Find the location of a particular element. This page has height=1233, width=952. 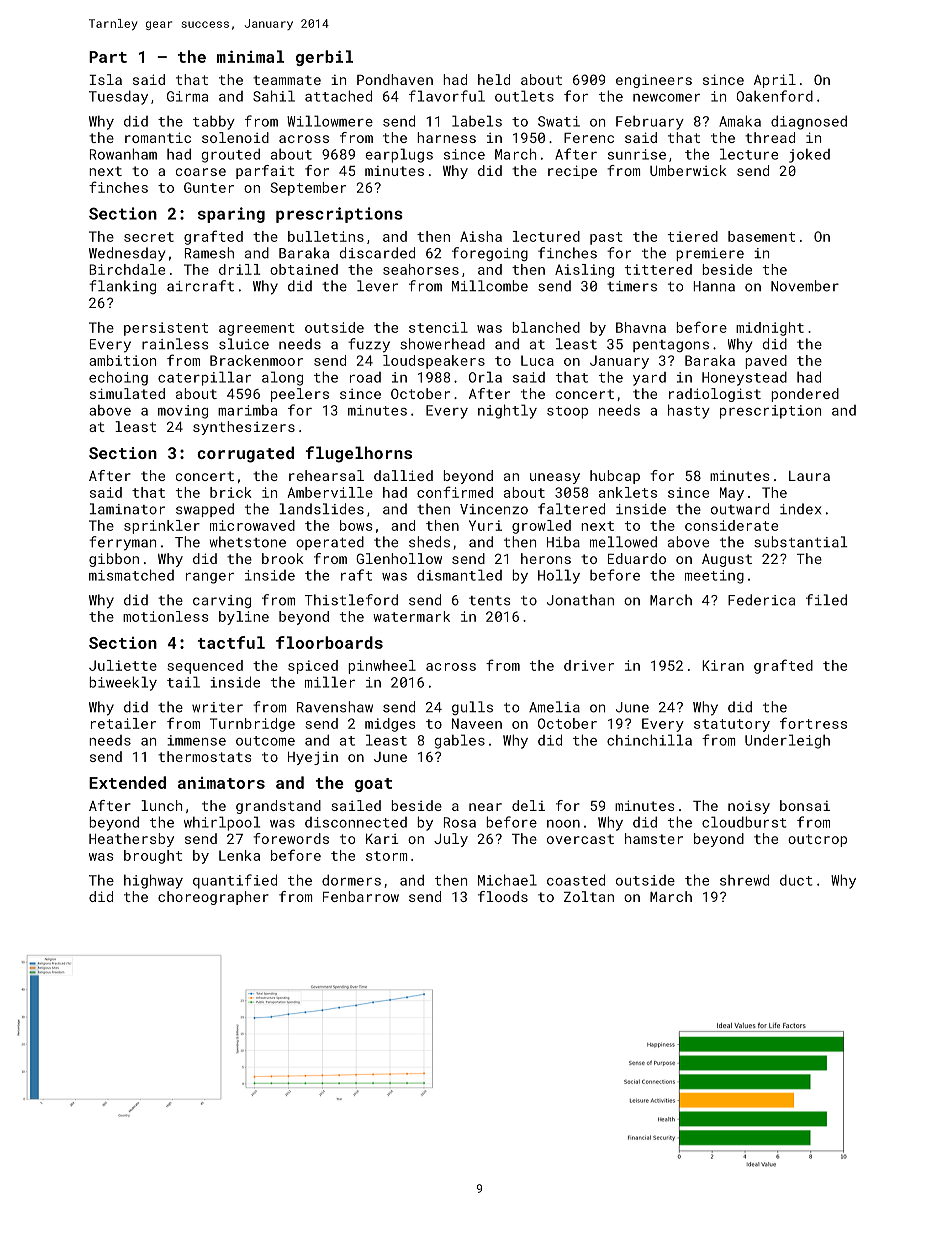

Swati is located at coordinates (559, 121).
